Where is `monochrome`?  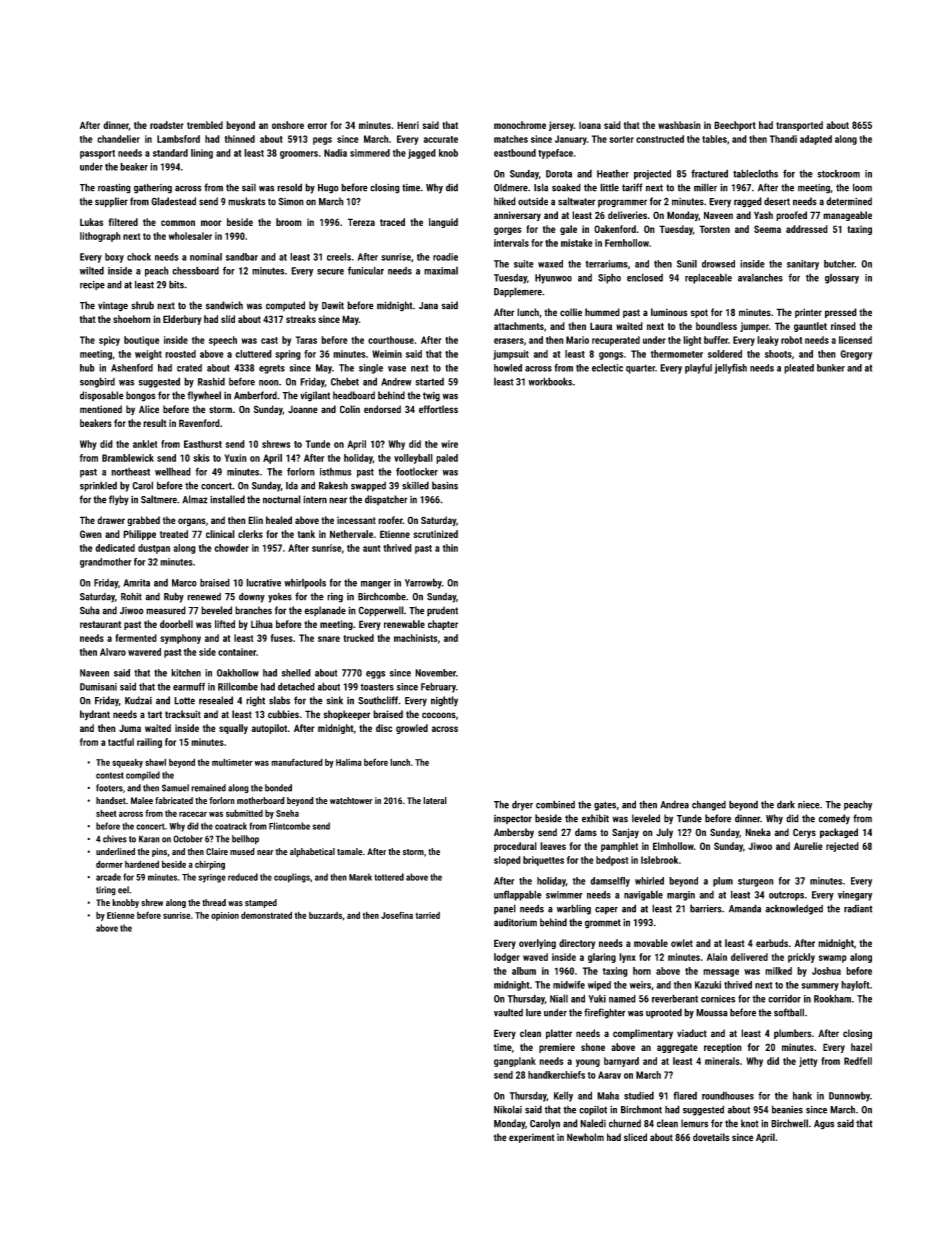
monochrome is located at coordinates (520, 125).
